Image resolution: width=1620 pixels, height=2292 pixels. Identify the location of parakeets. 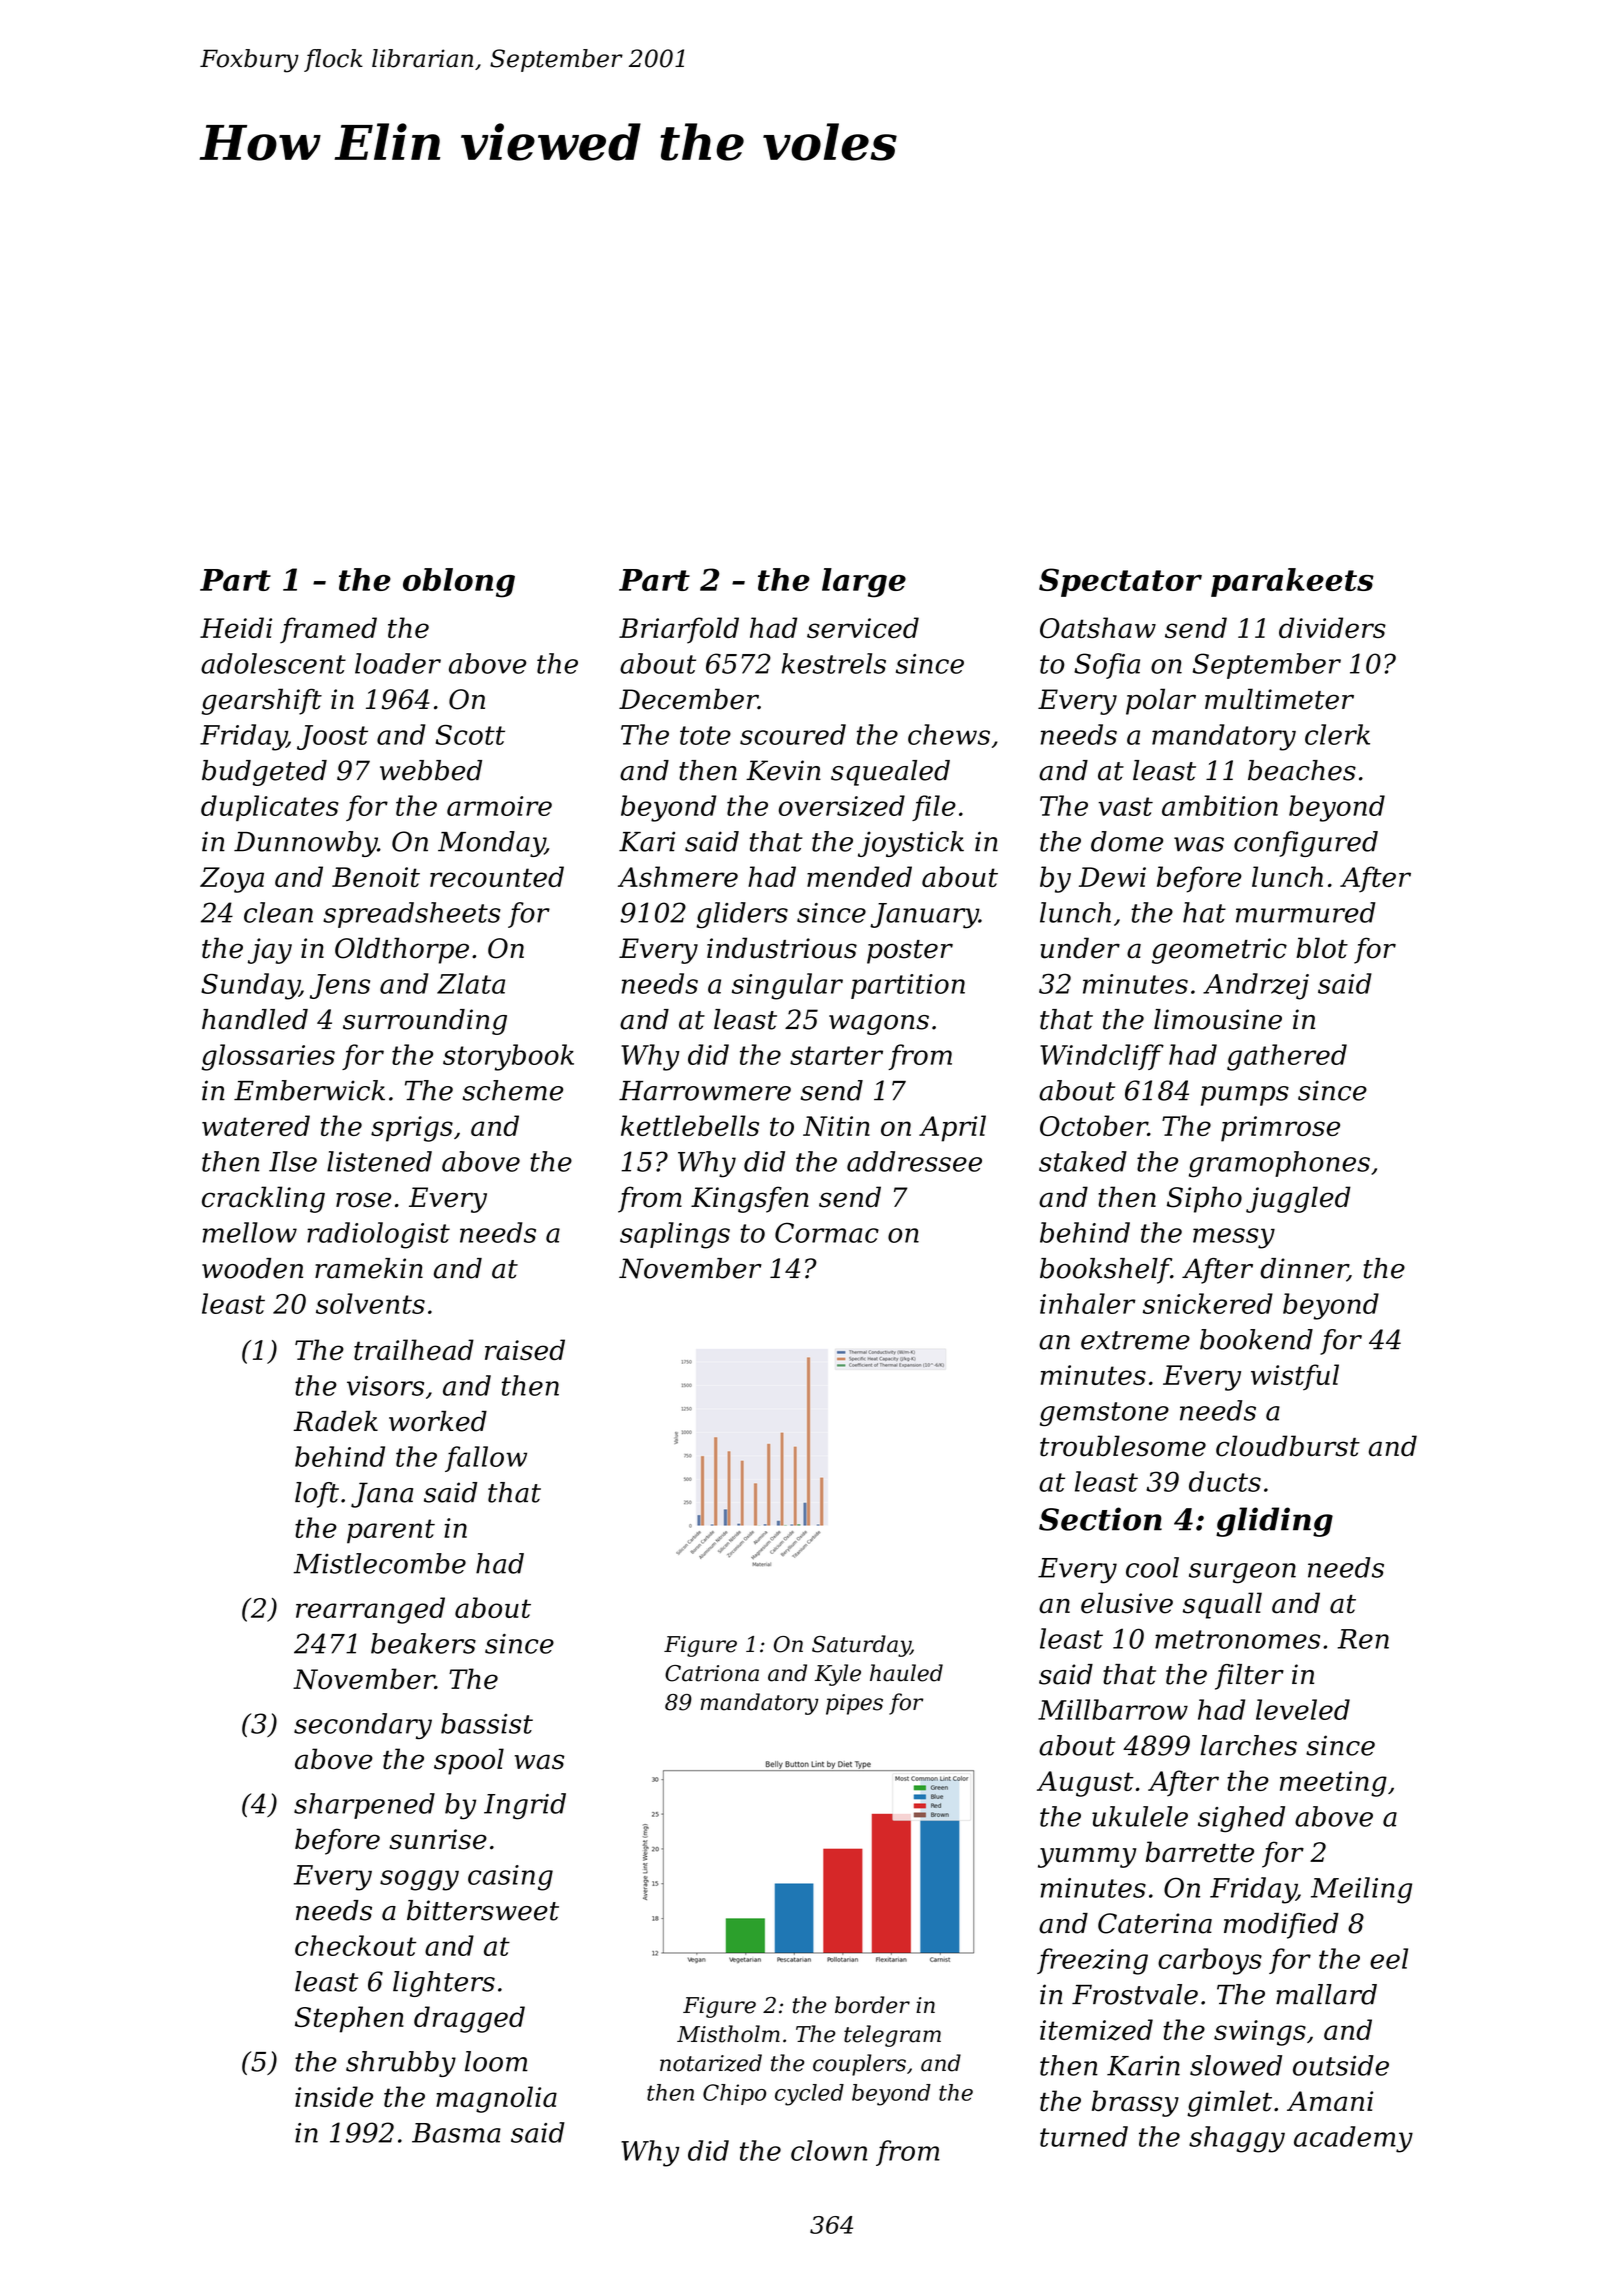
(1292, 582).
